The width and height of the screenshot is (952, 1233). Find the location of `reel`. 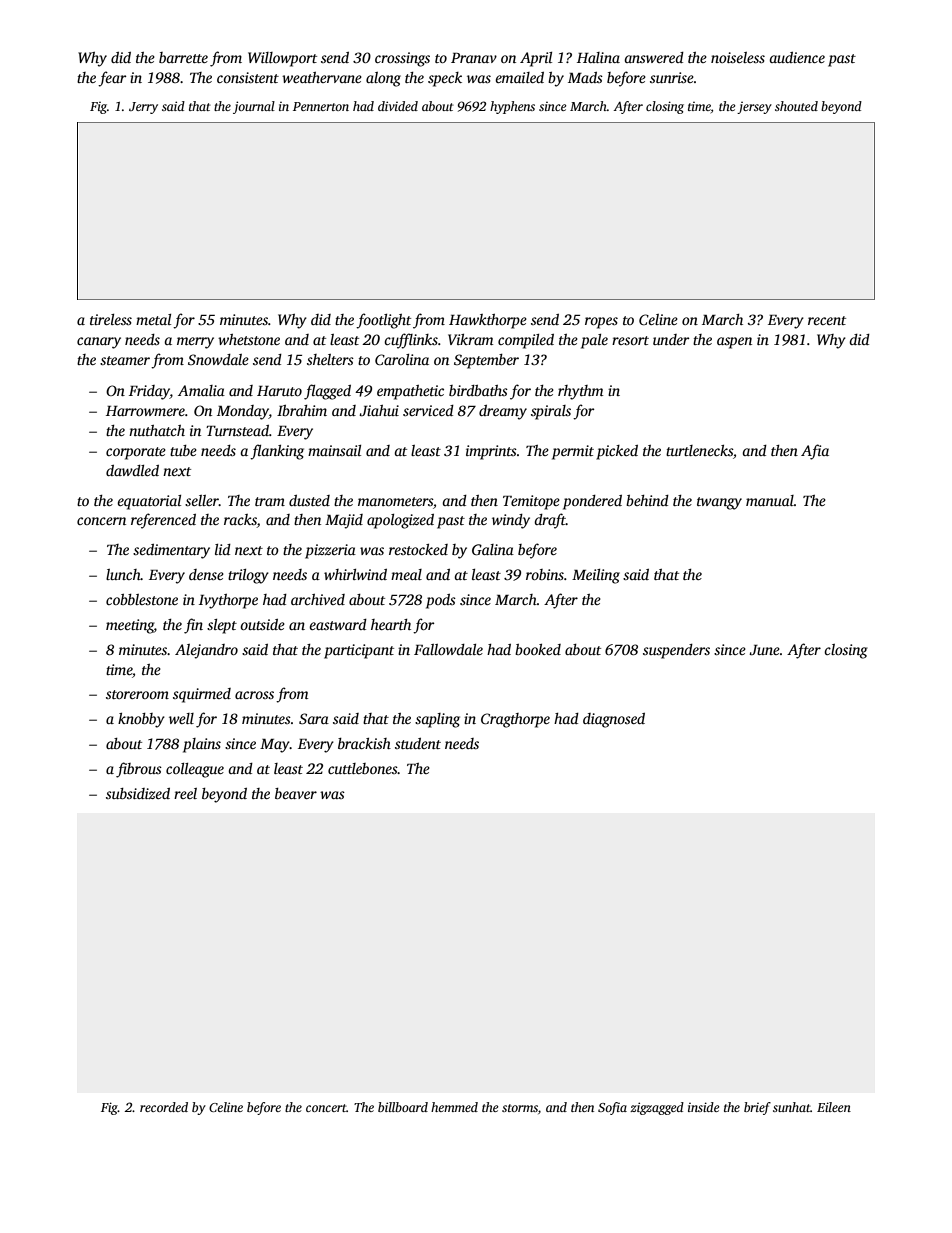

reel is located at coordinates (185, 793).
